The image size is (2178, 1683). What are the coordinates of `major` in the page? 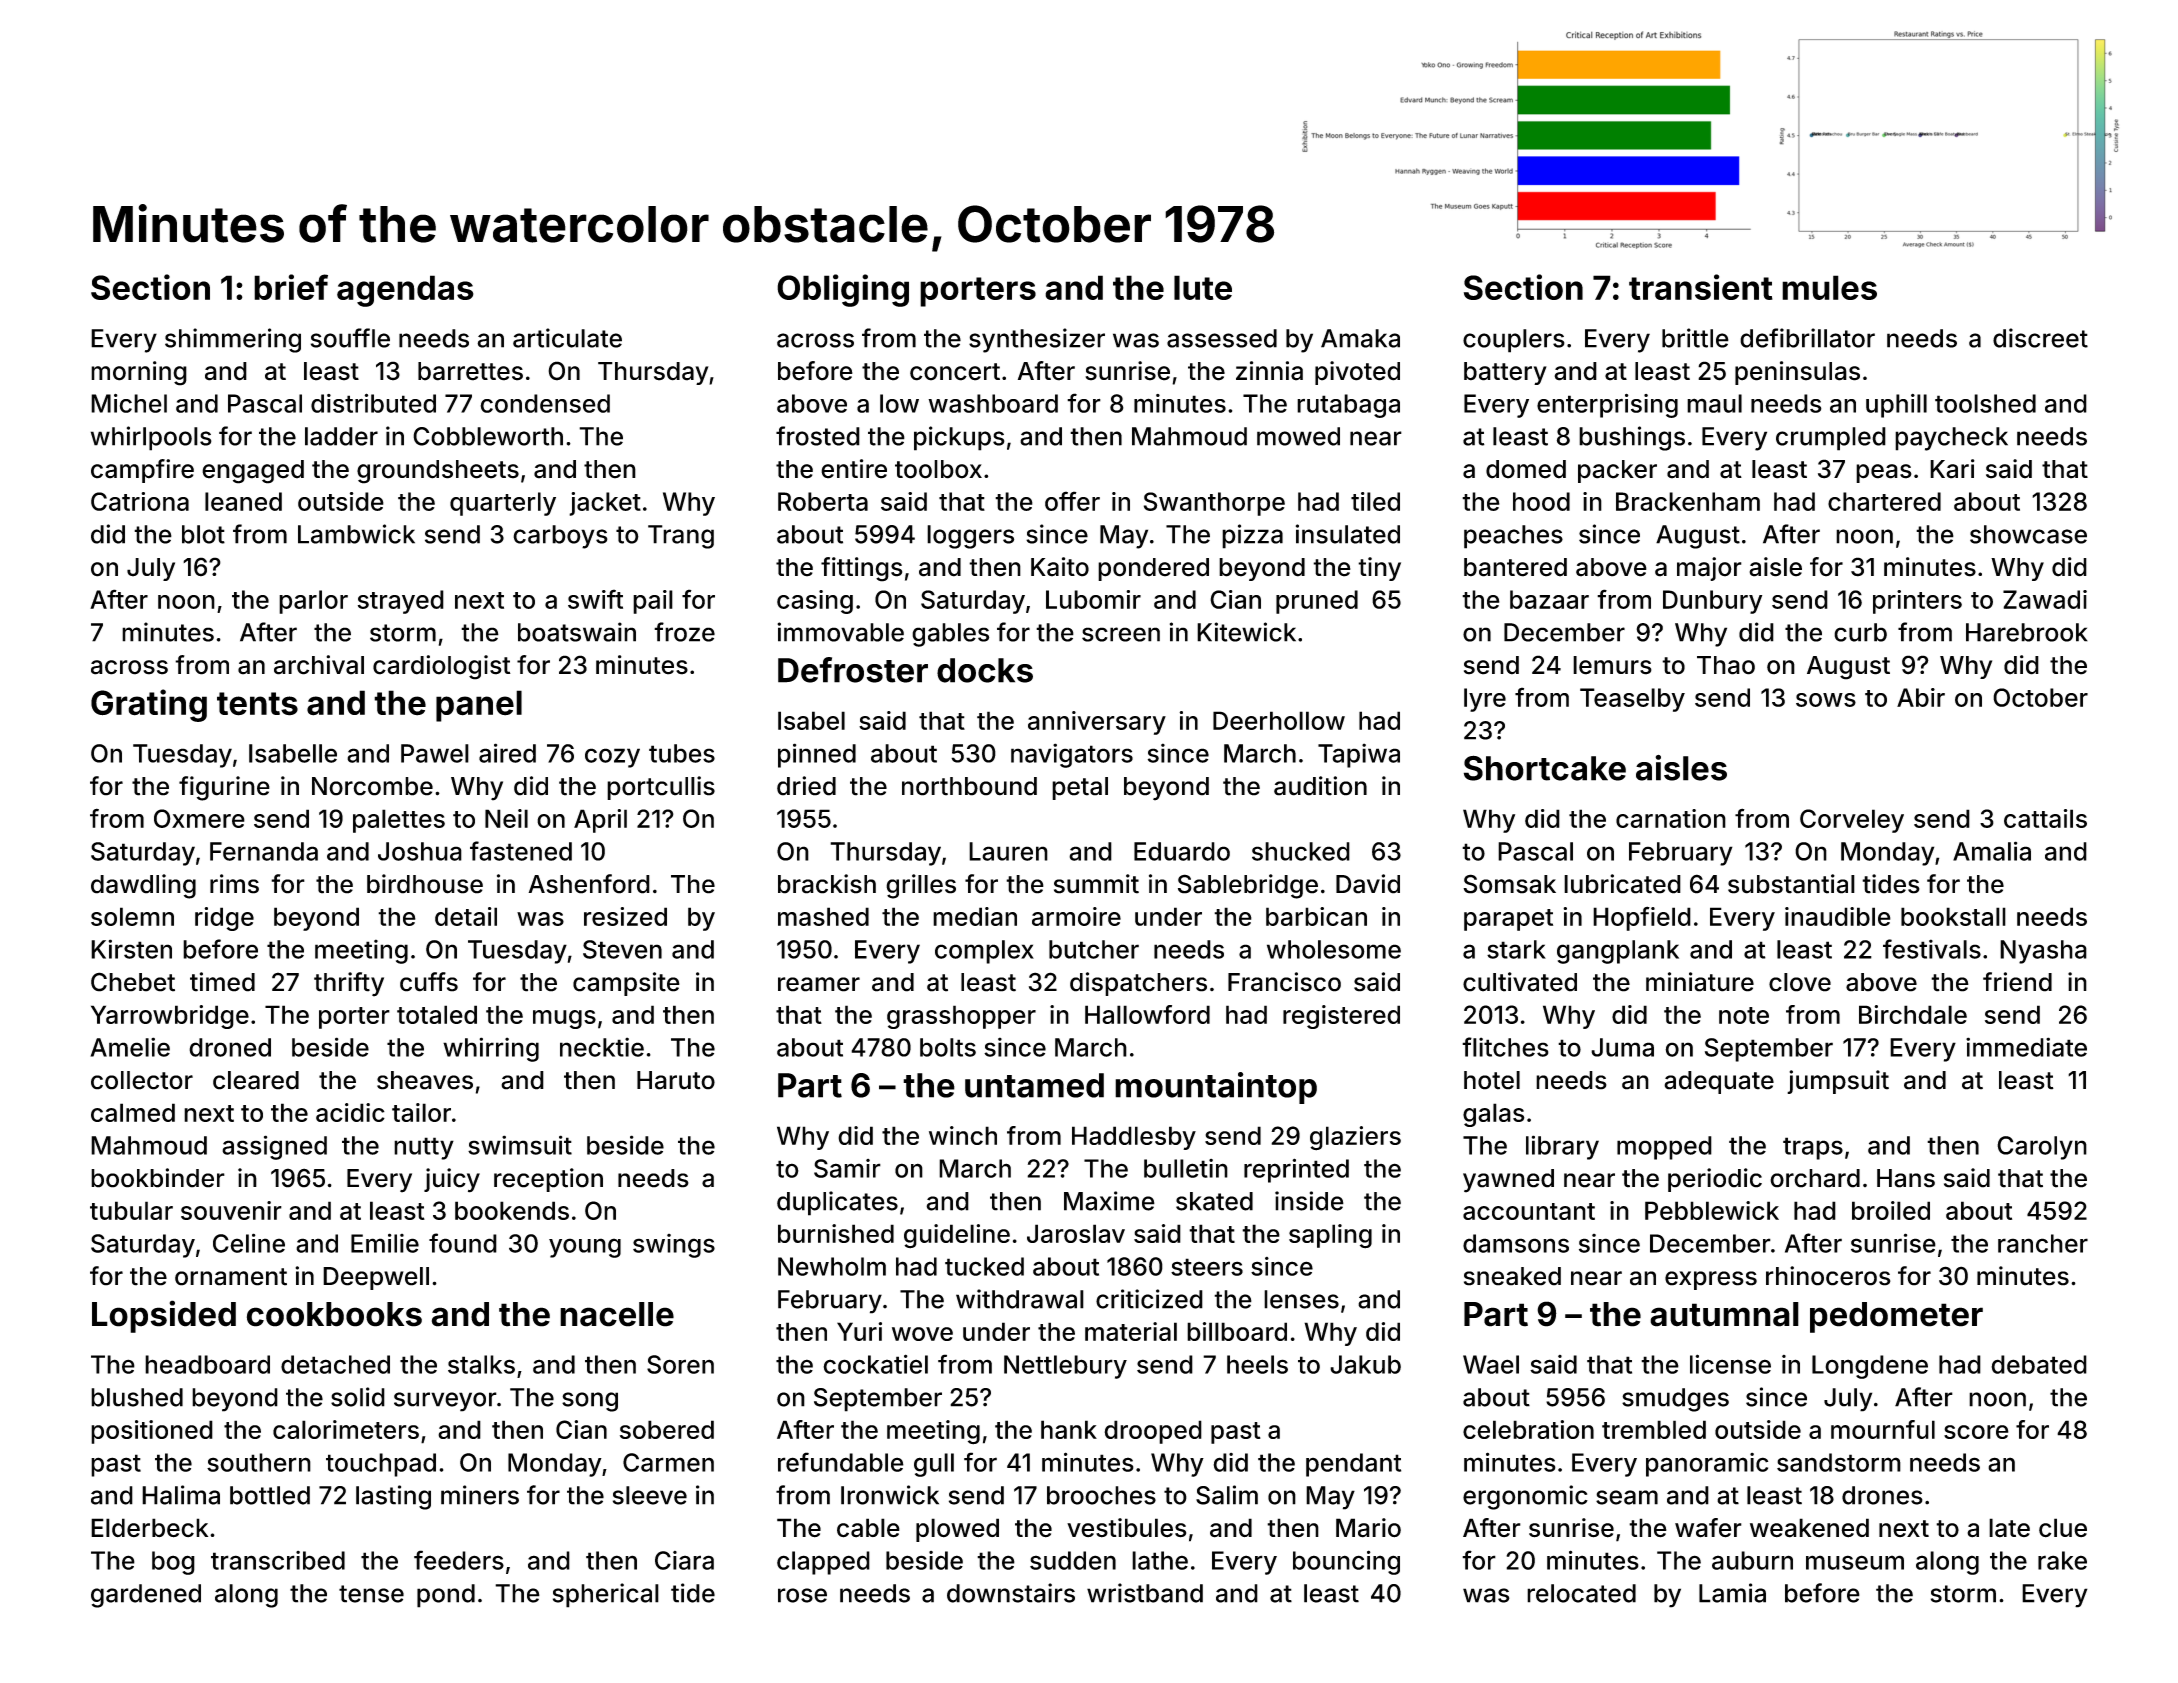 It's located at (1709, 569).
